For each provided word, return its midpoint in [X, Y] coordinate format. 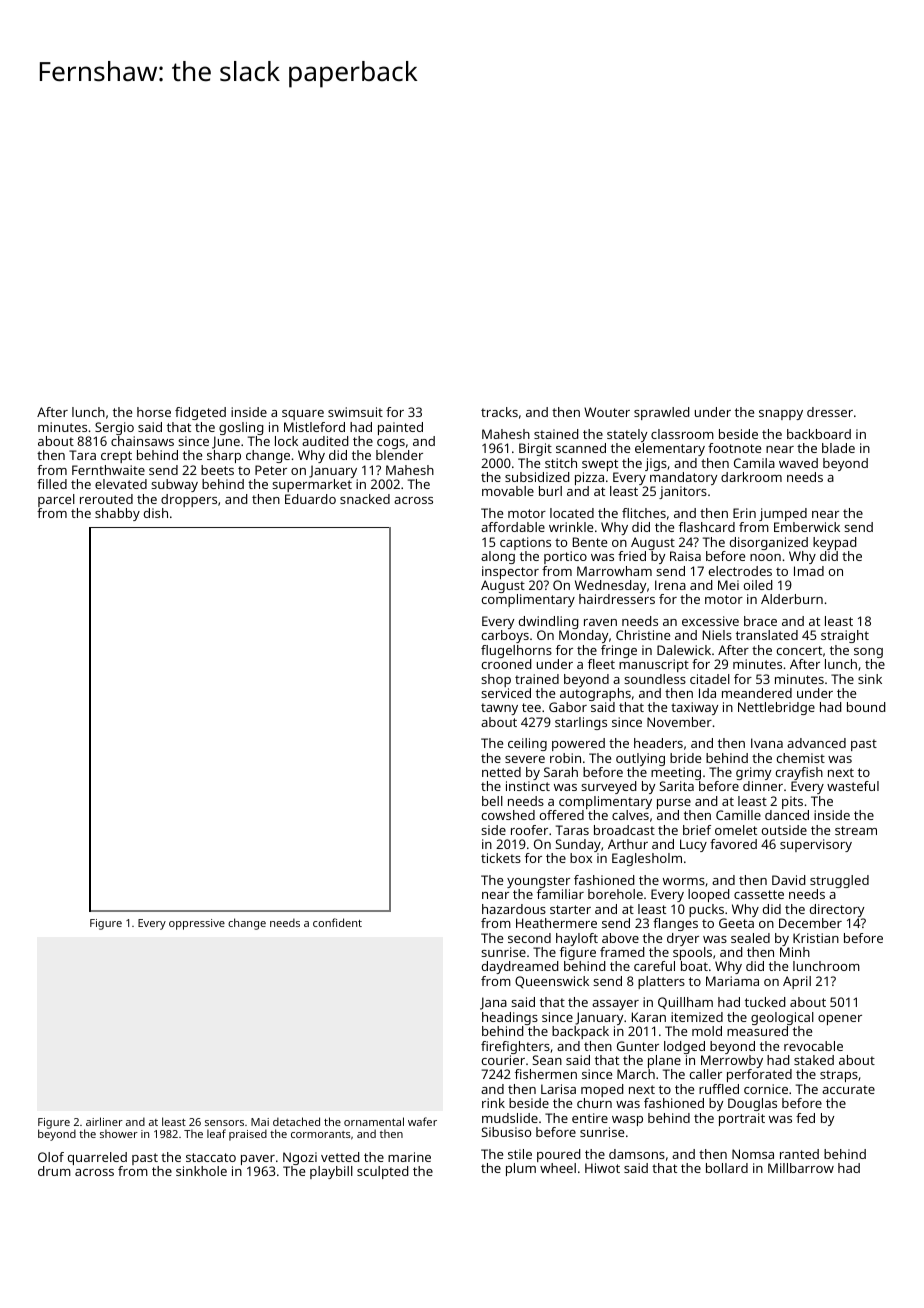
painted [400, 428]
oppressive [197, 924]
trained [537, 679]
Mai [260, 1122]
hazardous [514, 909]
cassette [759, 894]
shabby [117, 514]
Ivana [767, 743]
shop [496, 680]
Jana [493, 1003]
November [679, 722]
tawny [499, 709]
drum [54, 1171]
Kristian [816, 938]
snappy [781, 415]
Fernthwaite [108, 470]
